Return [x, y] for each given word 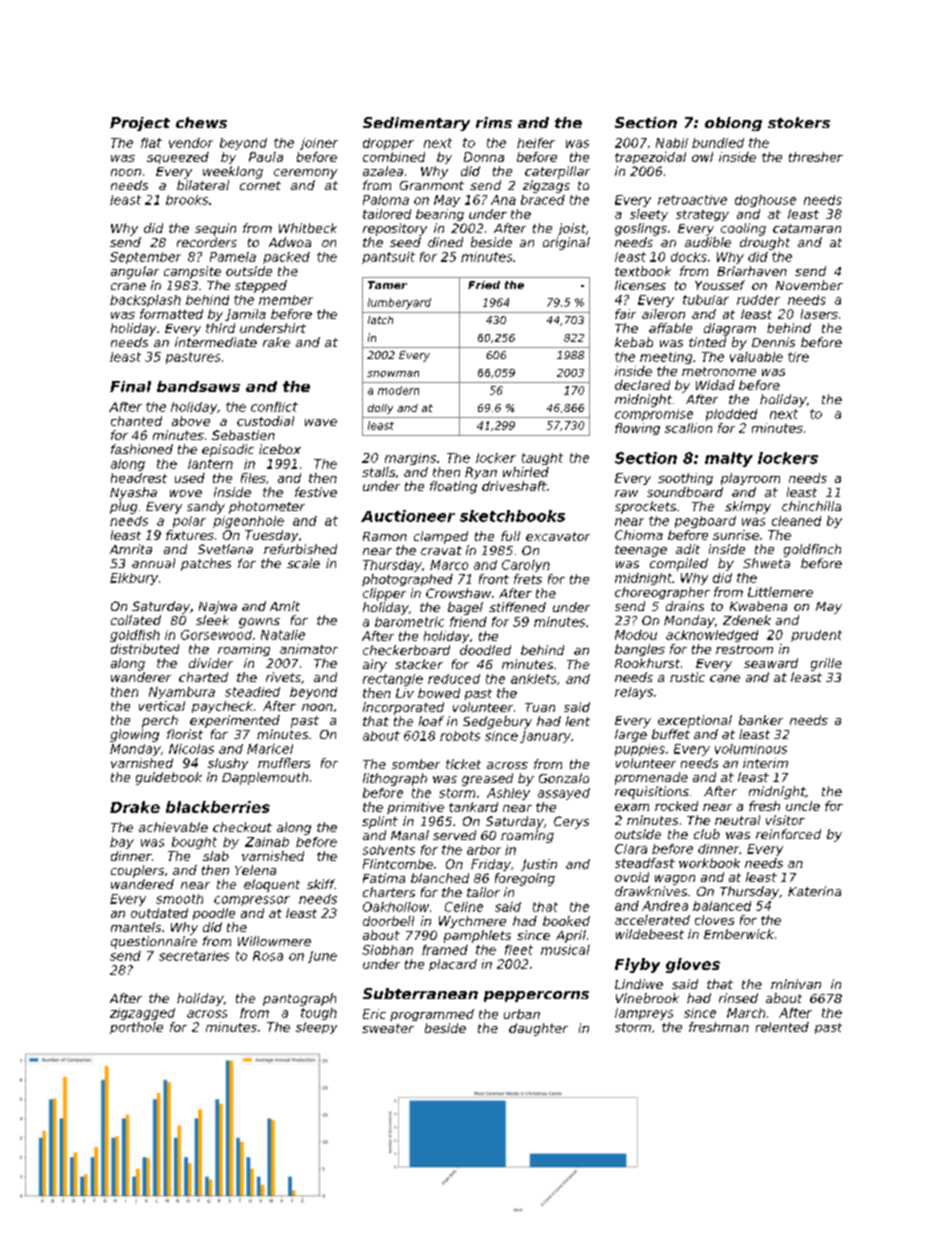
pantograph [299, 999]
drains [685, 606]
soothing [685, 479]
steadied [252, 692]
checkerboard [406, 650]
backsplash [145, 301]
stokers [799, 122]
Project [140, 124]
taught [542, 459]
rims [494, 122]
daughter [538, 1029]
